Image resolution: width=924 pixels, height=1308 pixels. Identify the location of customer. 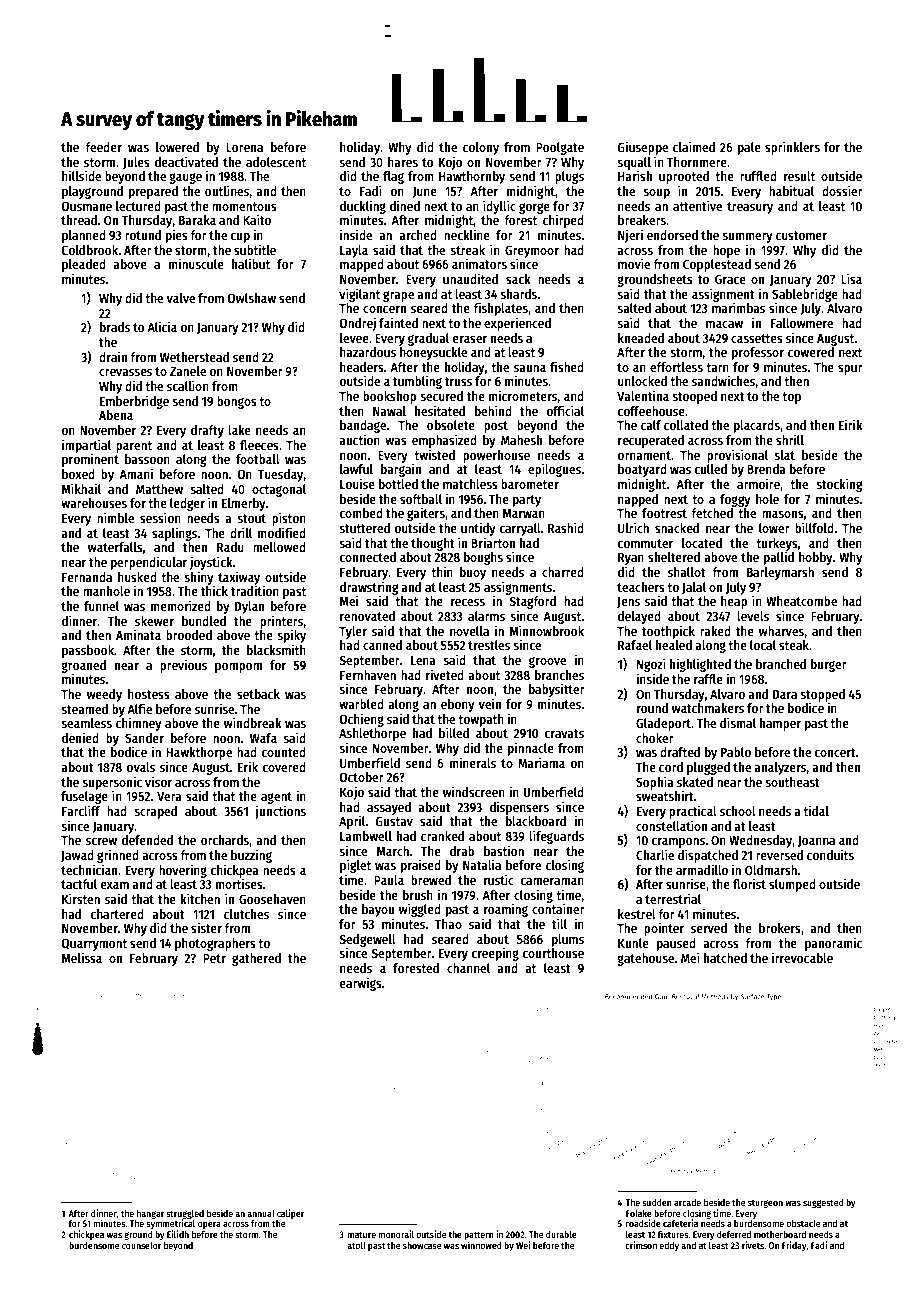
(801, 235).
